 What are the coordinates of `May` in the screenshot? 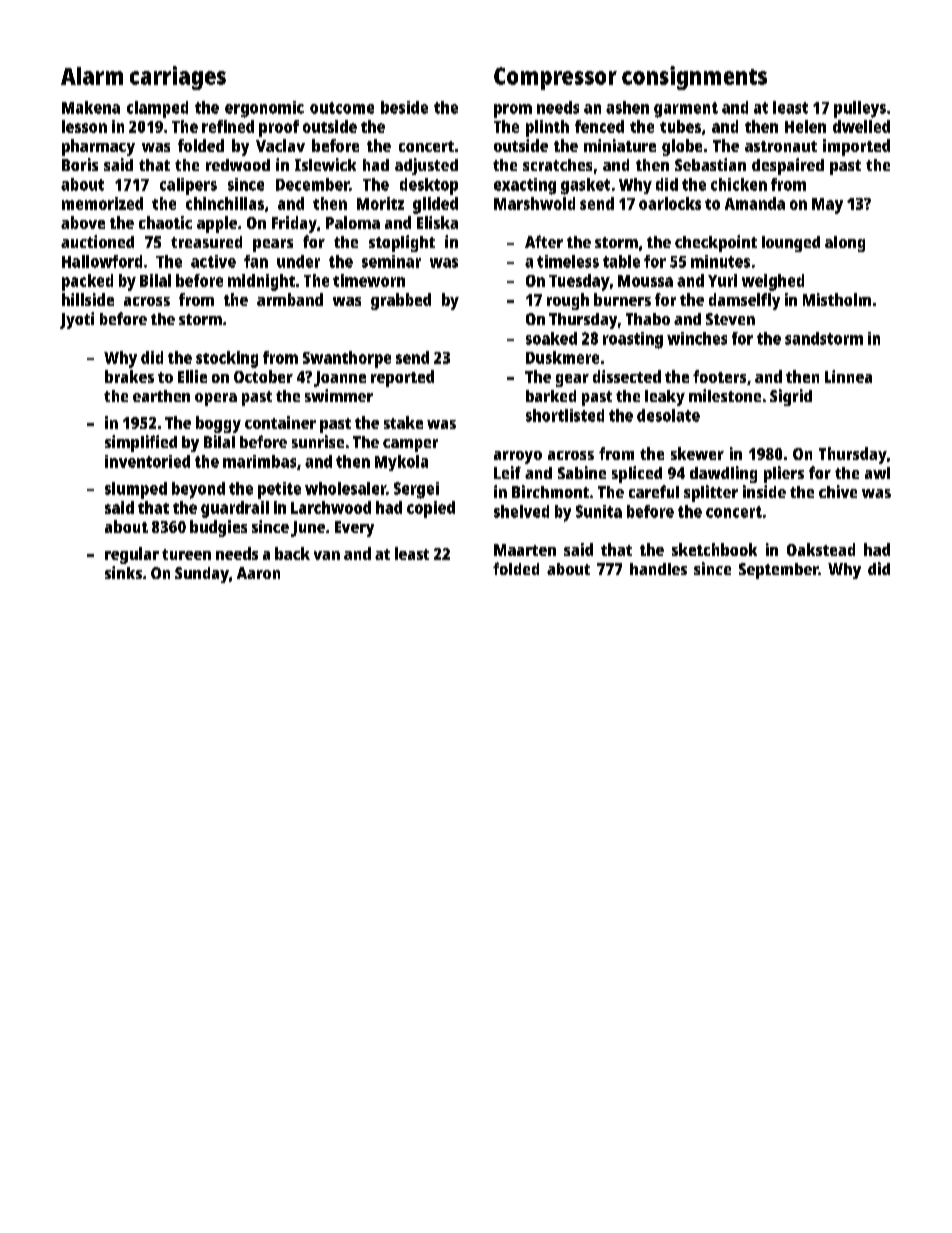 It's located at (827, 206).
